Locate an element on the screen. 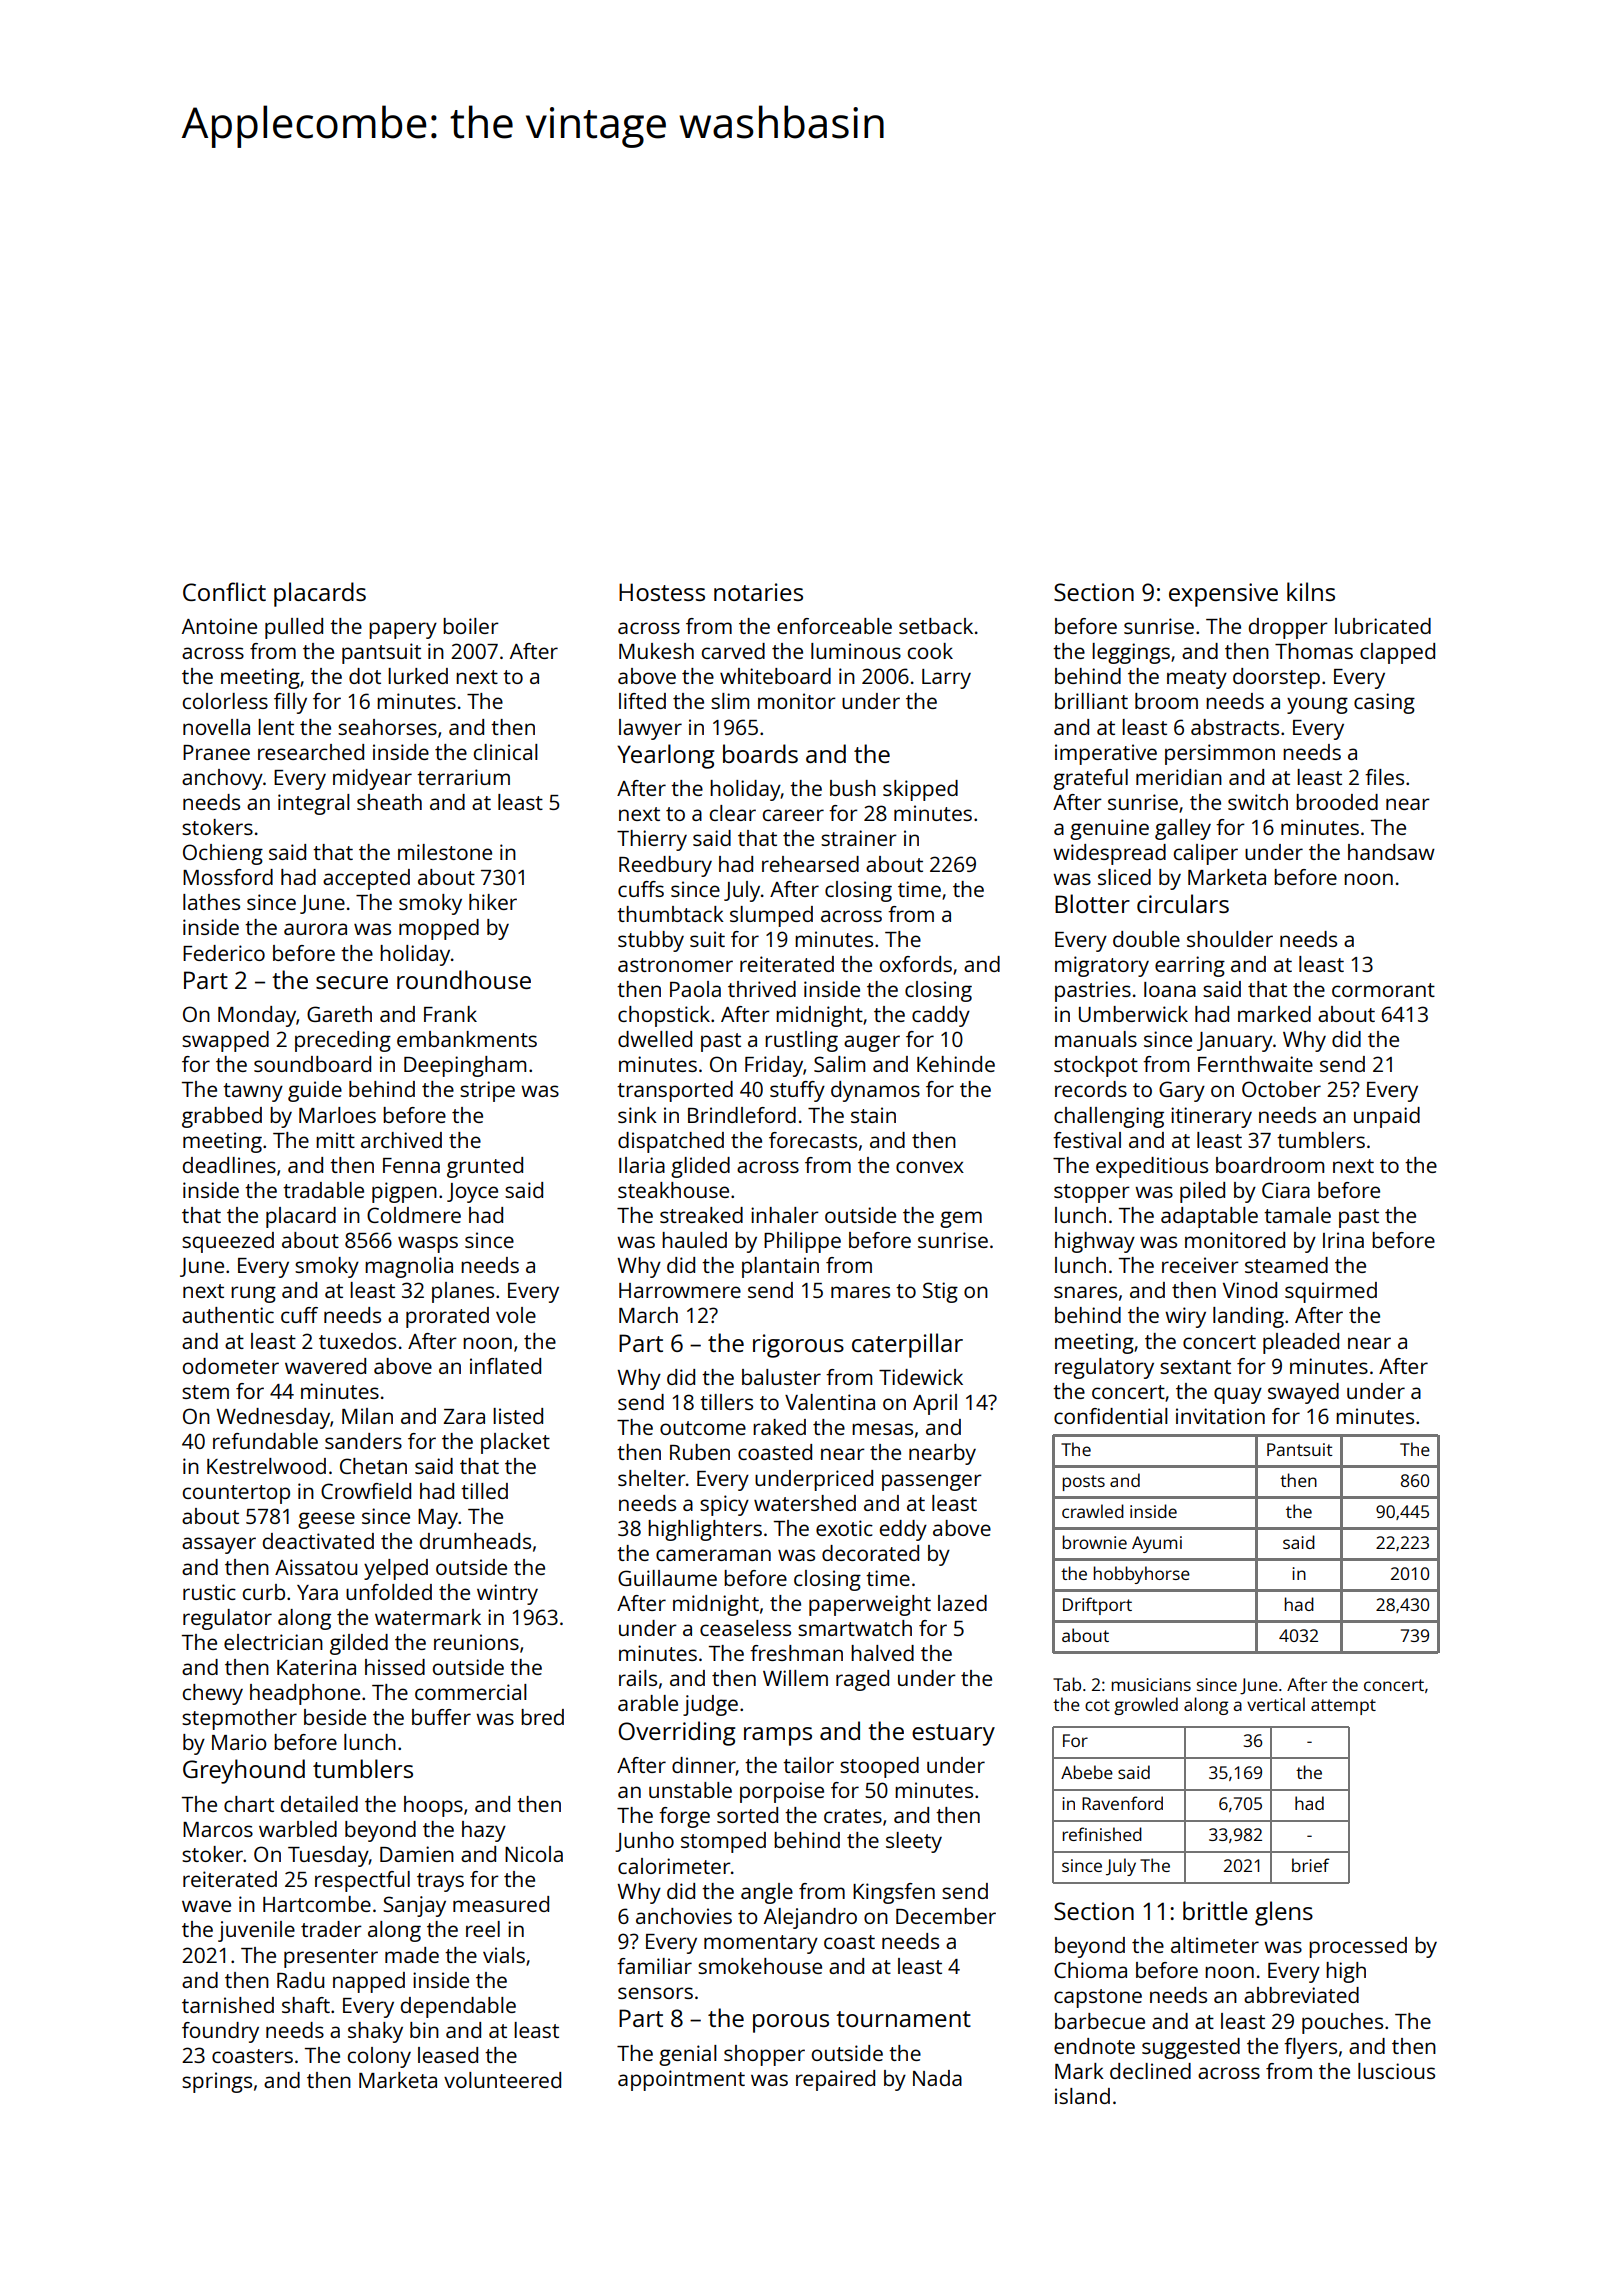  springs is located at coordinates (217, 2082).
